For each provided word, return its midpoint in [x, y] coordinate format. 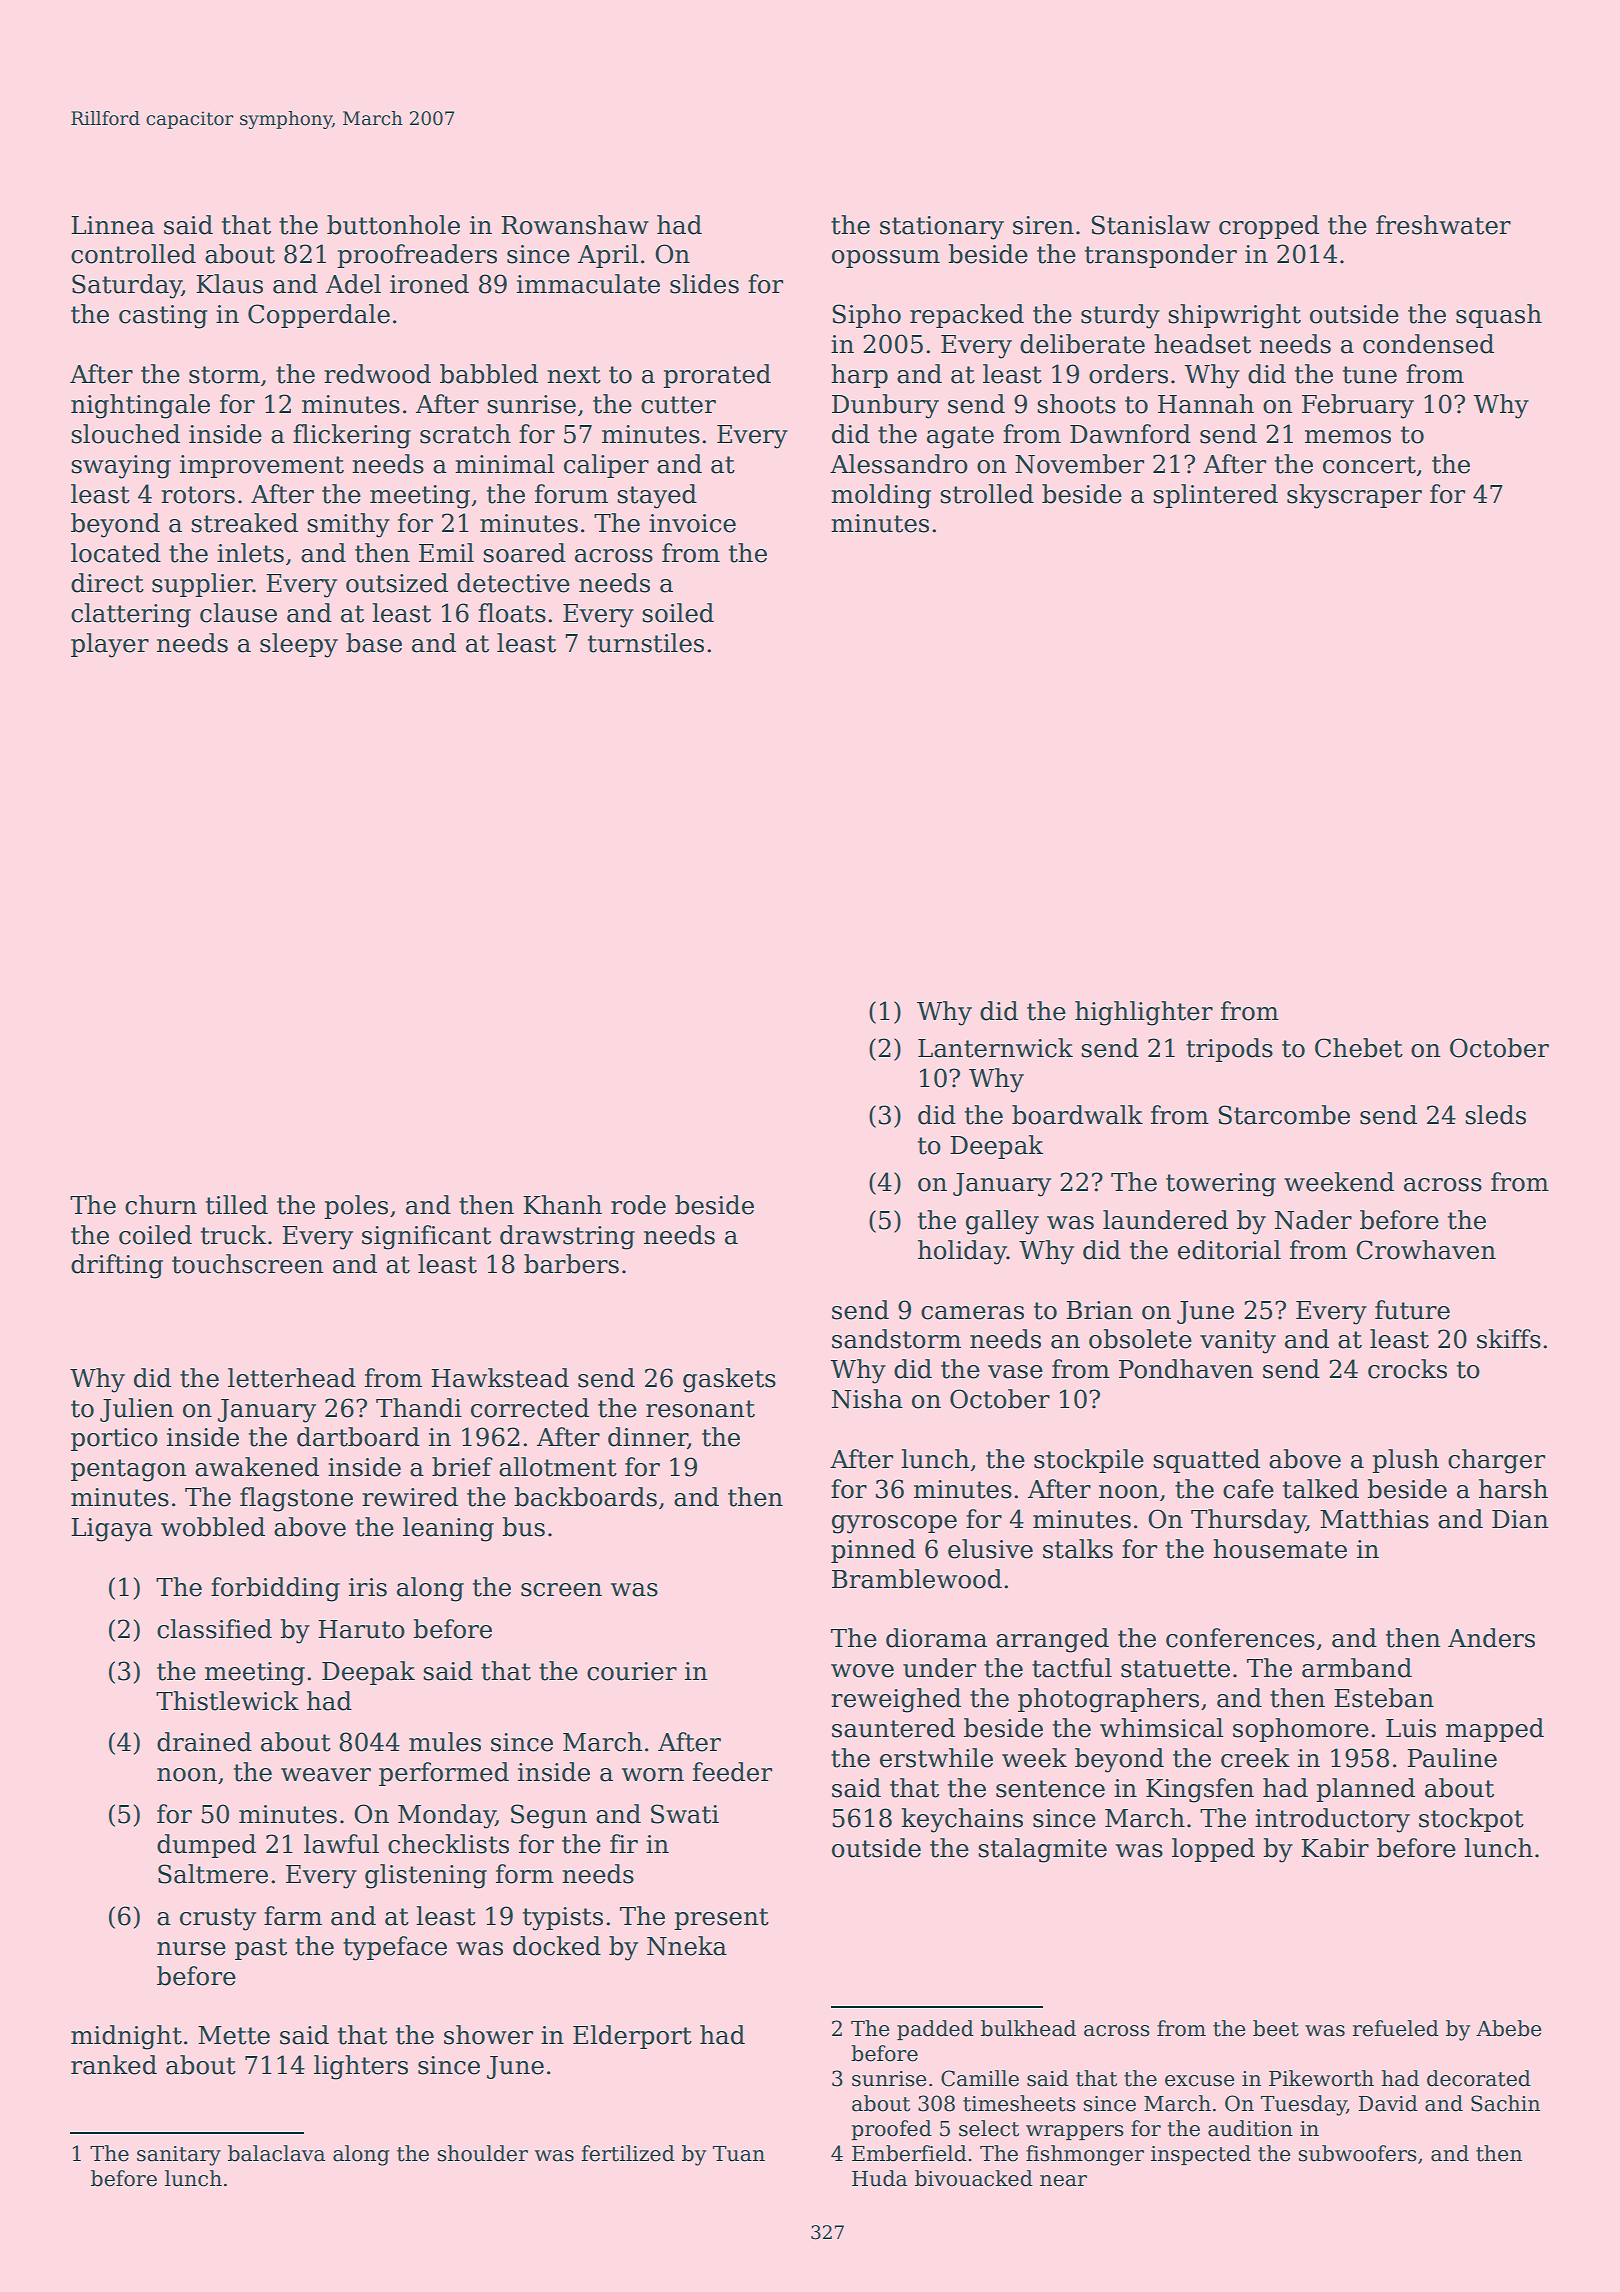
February [1358, 406]
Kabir [1335, 1848]
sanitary [179, 2156]
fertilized [628, 2153]
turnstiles [646, 643]
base [374, 643]
